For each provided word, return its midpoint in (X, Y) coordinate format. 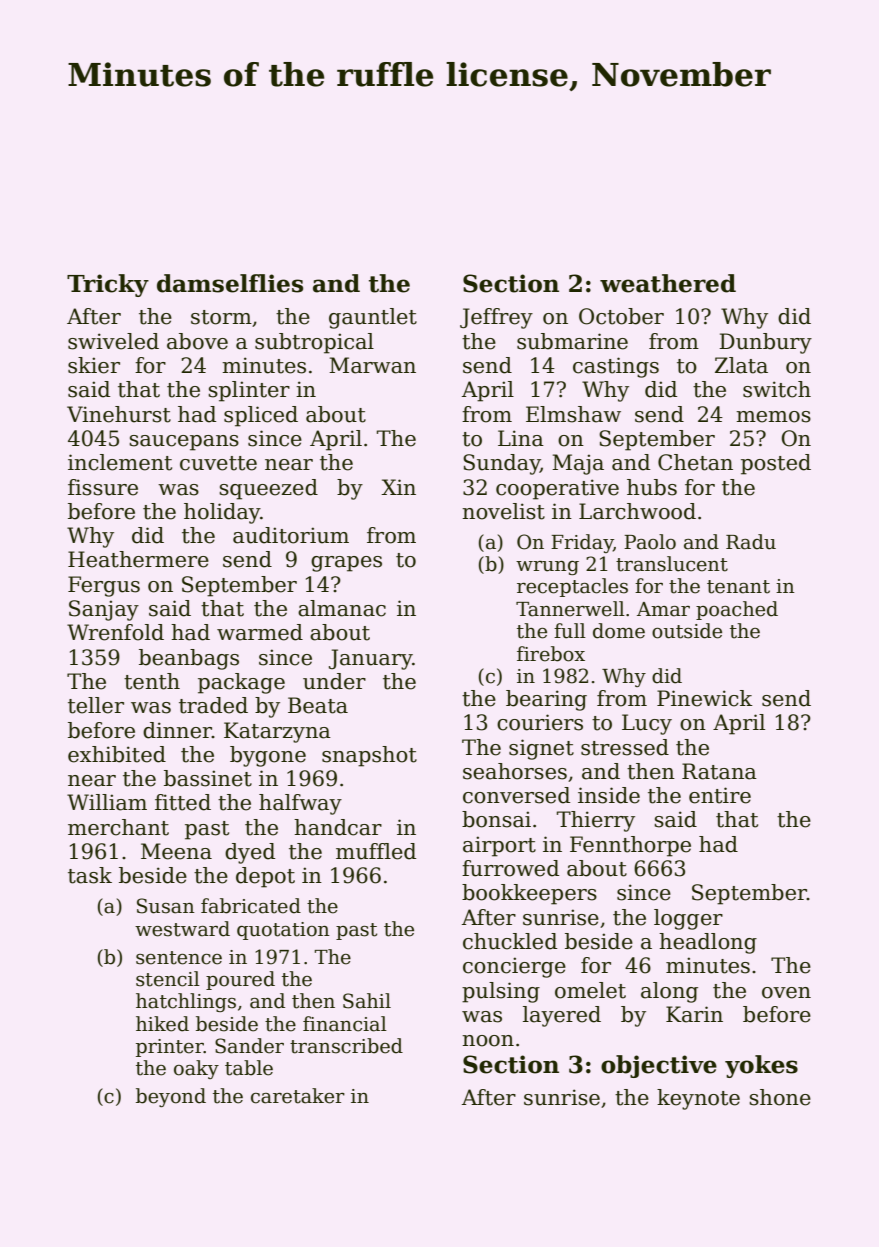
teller (96, 705)
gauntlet (373, 318)
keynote (698, 1099)
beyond (171, 1097)
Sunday (501, 464)
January (371, 659)
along (669, 992)
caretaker (298, 1096)
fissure (103, 487)
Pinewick (705, 698)
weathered (668, 283)
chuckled (510, 941)
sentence (179, 958)
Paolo (650, 542)
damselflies (230, 283)
